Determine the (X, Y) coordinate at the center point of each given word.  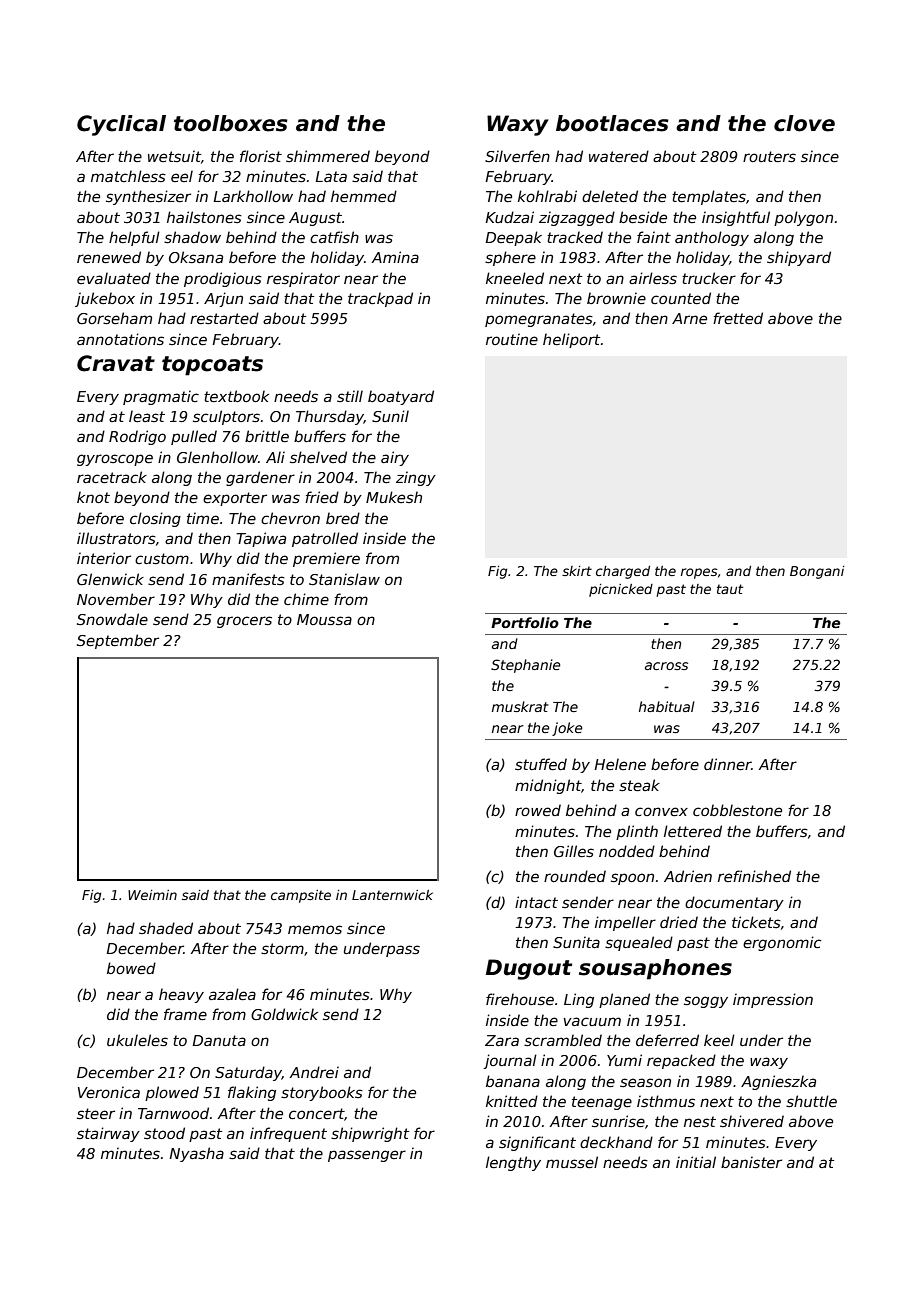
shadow (192, 237)
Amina (395, 257)
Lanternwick (392, 895)
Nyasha (196, 1154)
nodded (627, 851)
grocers (244, 622)
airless (653, 278)
